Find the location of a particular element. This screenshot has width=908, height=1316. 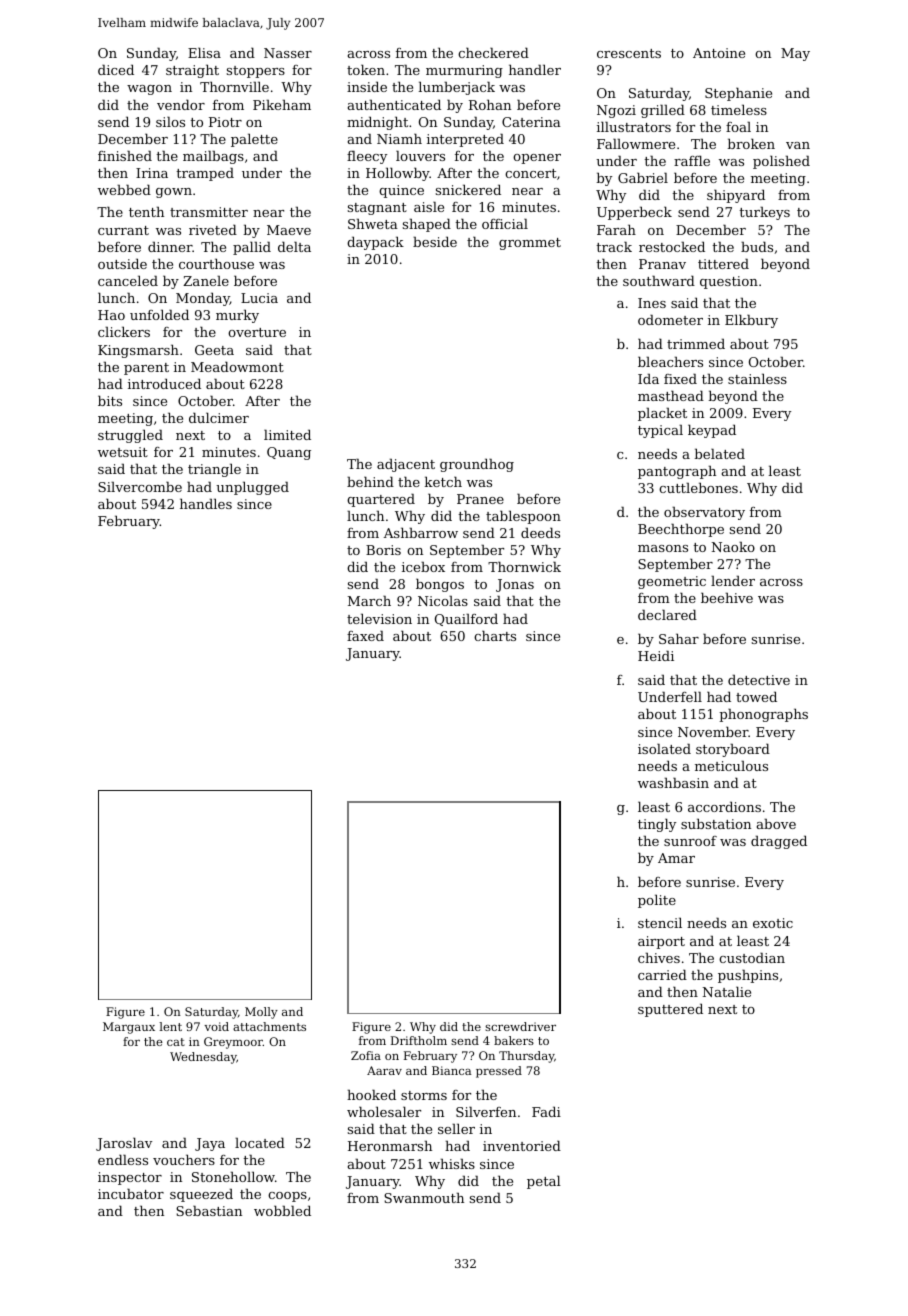

located is located at coordinates (260, 1142).
